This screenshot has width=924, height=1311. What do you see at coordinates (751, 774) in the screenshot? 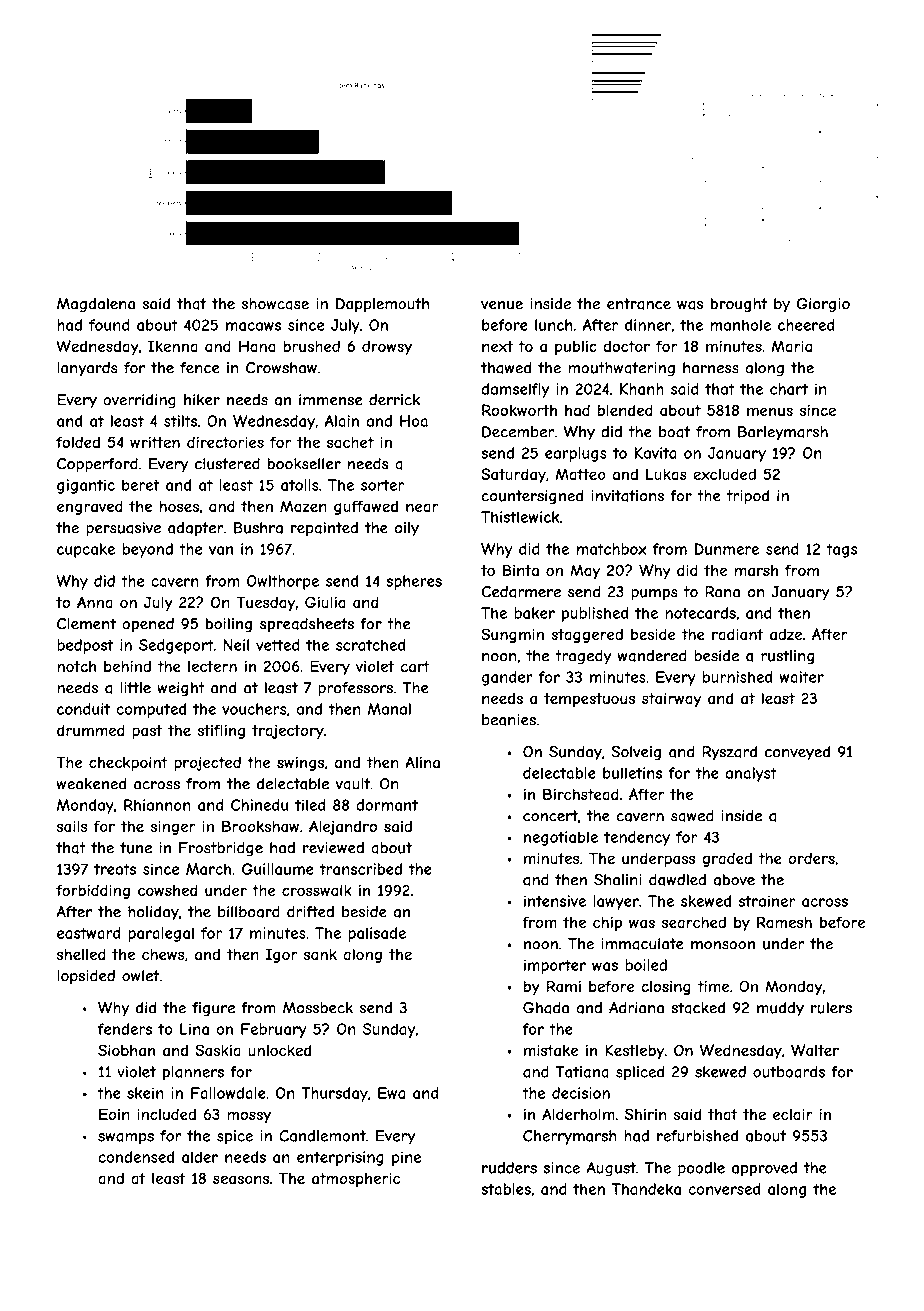
I see `analyst` at bounding box center [751, 774].
